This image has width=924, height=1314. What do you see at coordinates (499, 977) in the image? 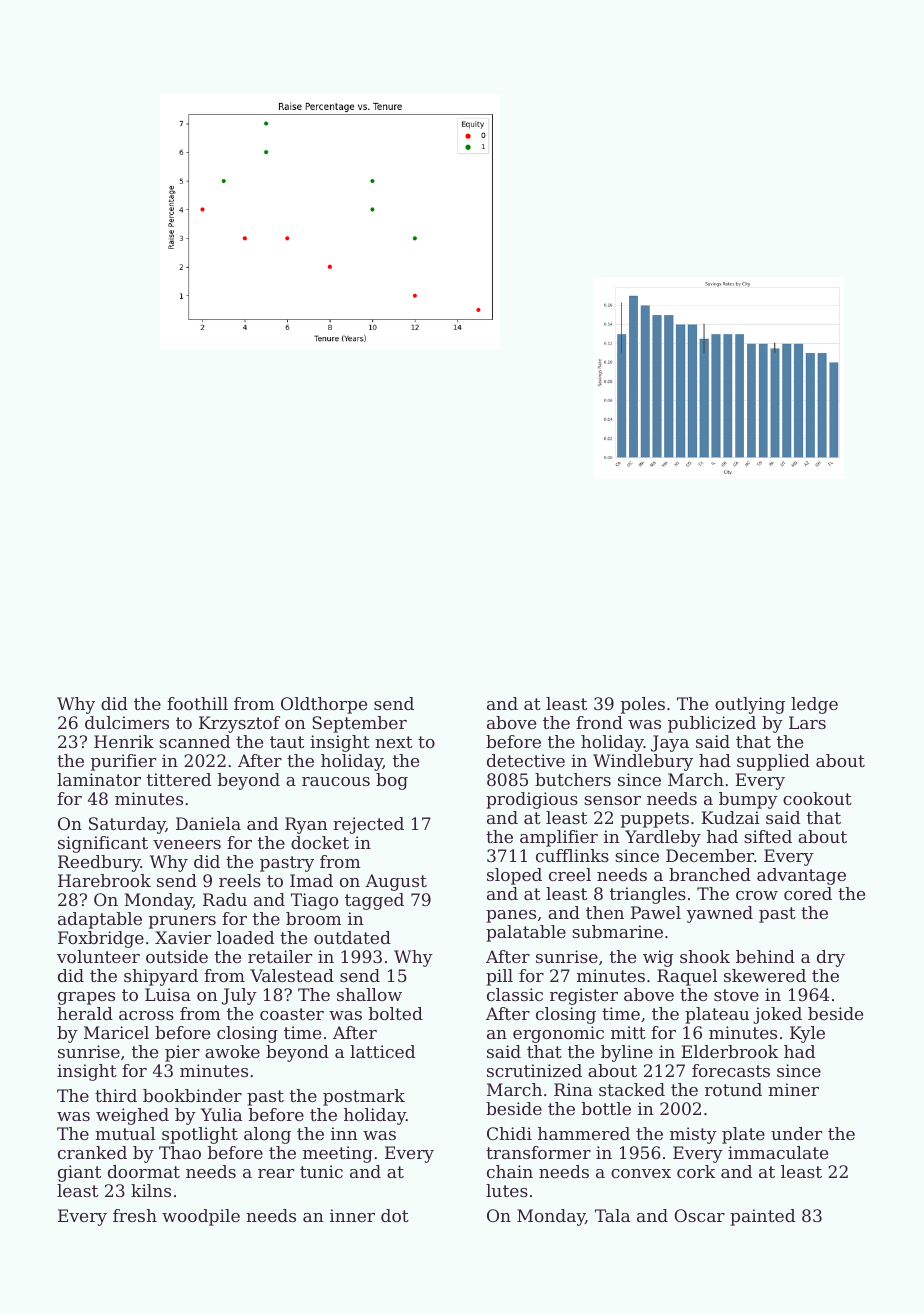
I see `pill` at bounding box center [499, 977].
